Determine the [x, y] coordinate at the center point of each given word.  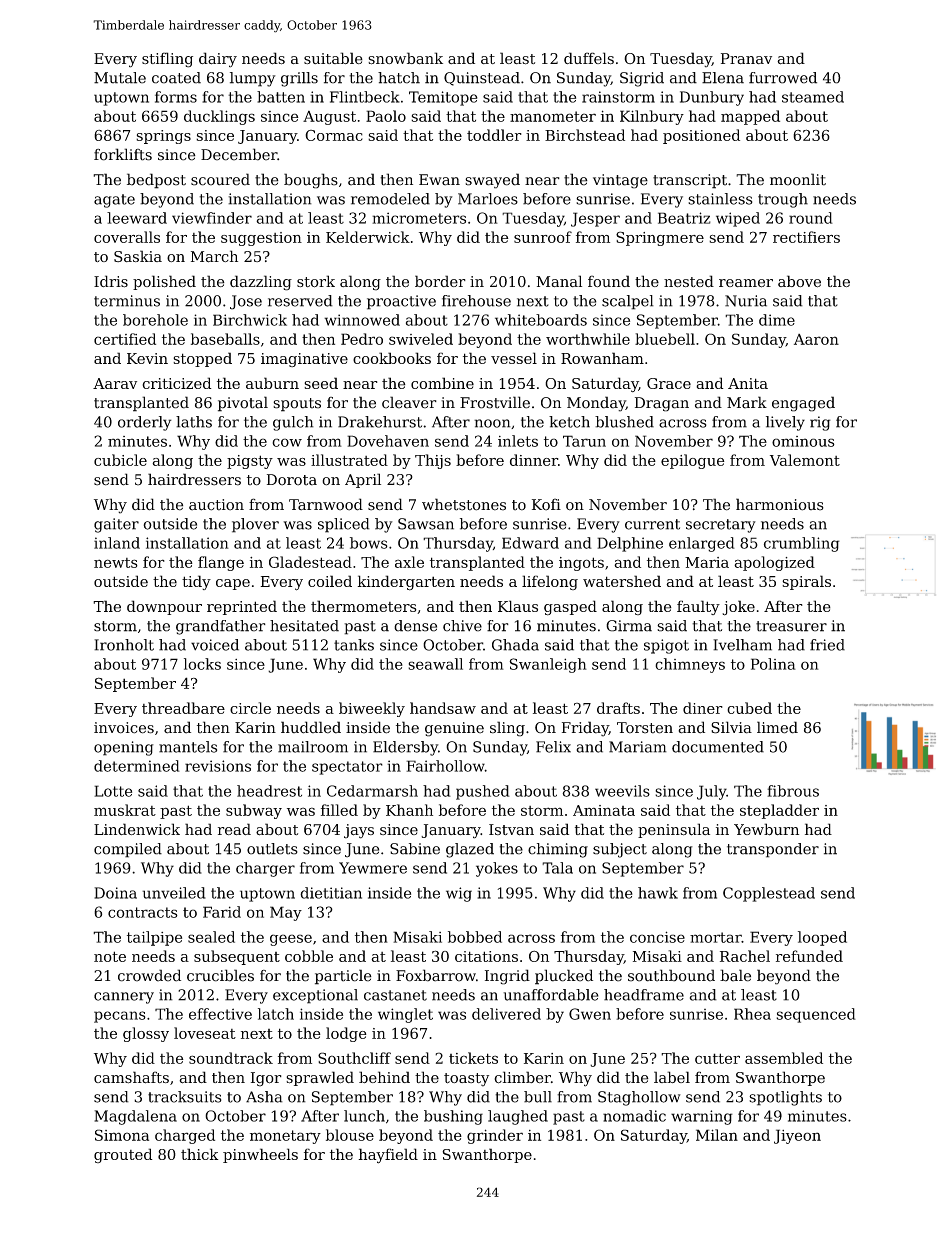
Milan [717, 1135]
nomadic [634, 1116]
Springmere [660, 238]
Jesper [595, 219]
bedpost [156, 181]
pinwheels [260, 1155]
